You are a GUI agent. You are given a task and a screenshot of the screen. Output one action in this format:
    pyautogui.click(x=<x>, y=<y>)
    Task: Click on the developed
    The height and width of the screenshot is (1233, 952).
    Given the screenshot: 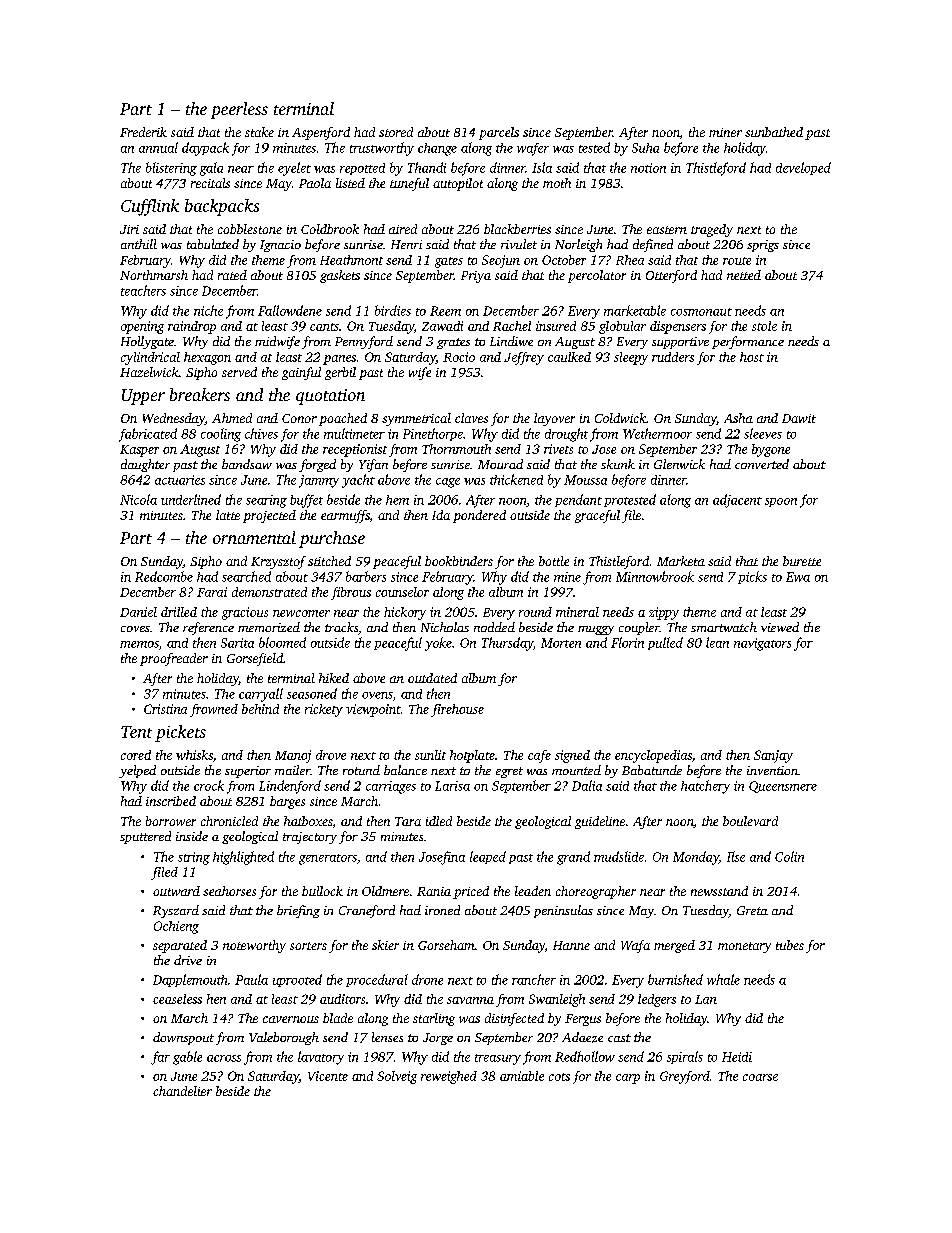 What is the action you would take?
    pyautogui.click(x=803, y=168)
